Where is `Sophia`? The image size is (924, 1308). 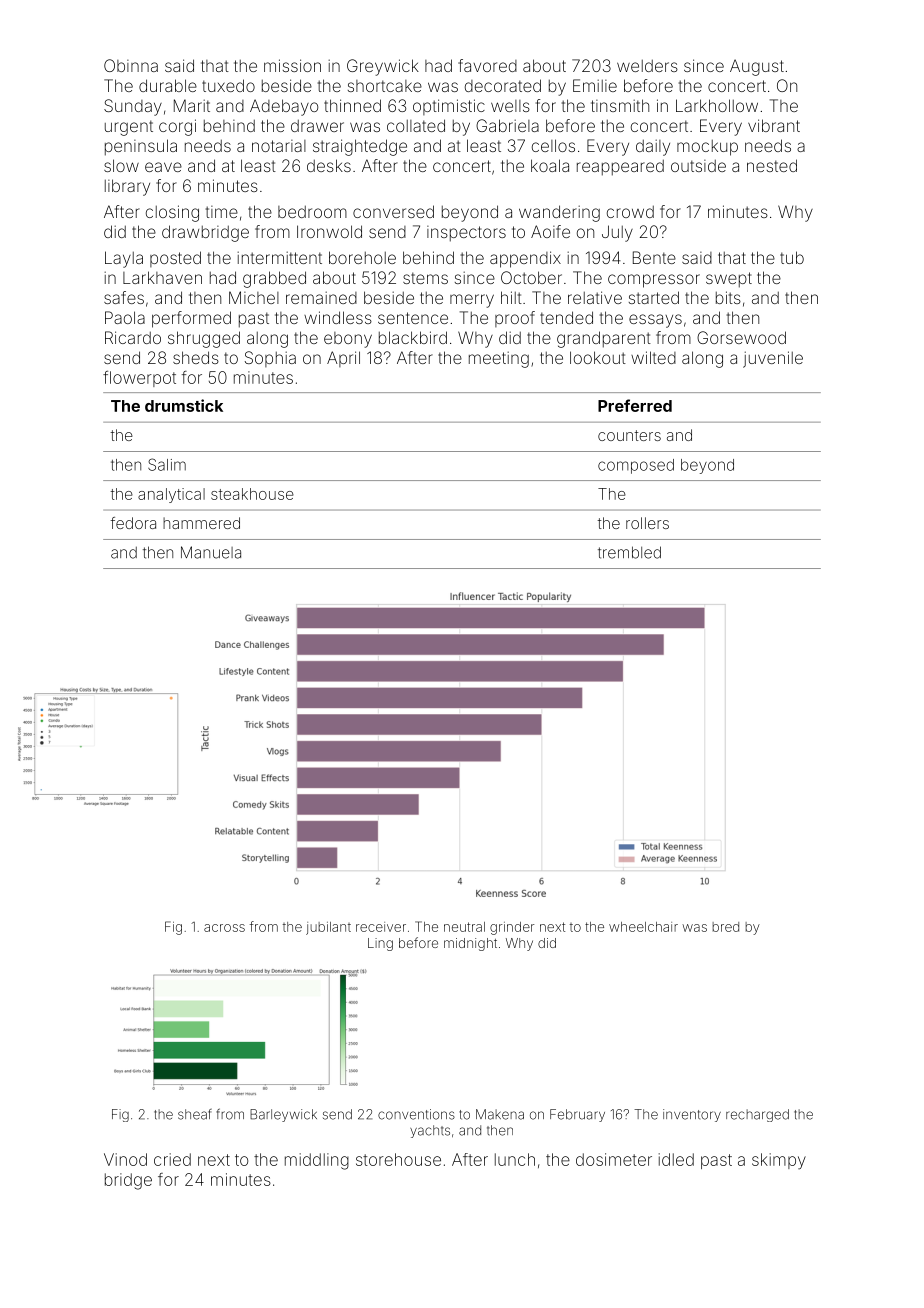 Sophia is located at coordinates (270, 359).
